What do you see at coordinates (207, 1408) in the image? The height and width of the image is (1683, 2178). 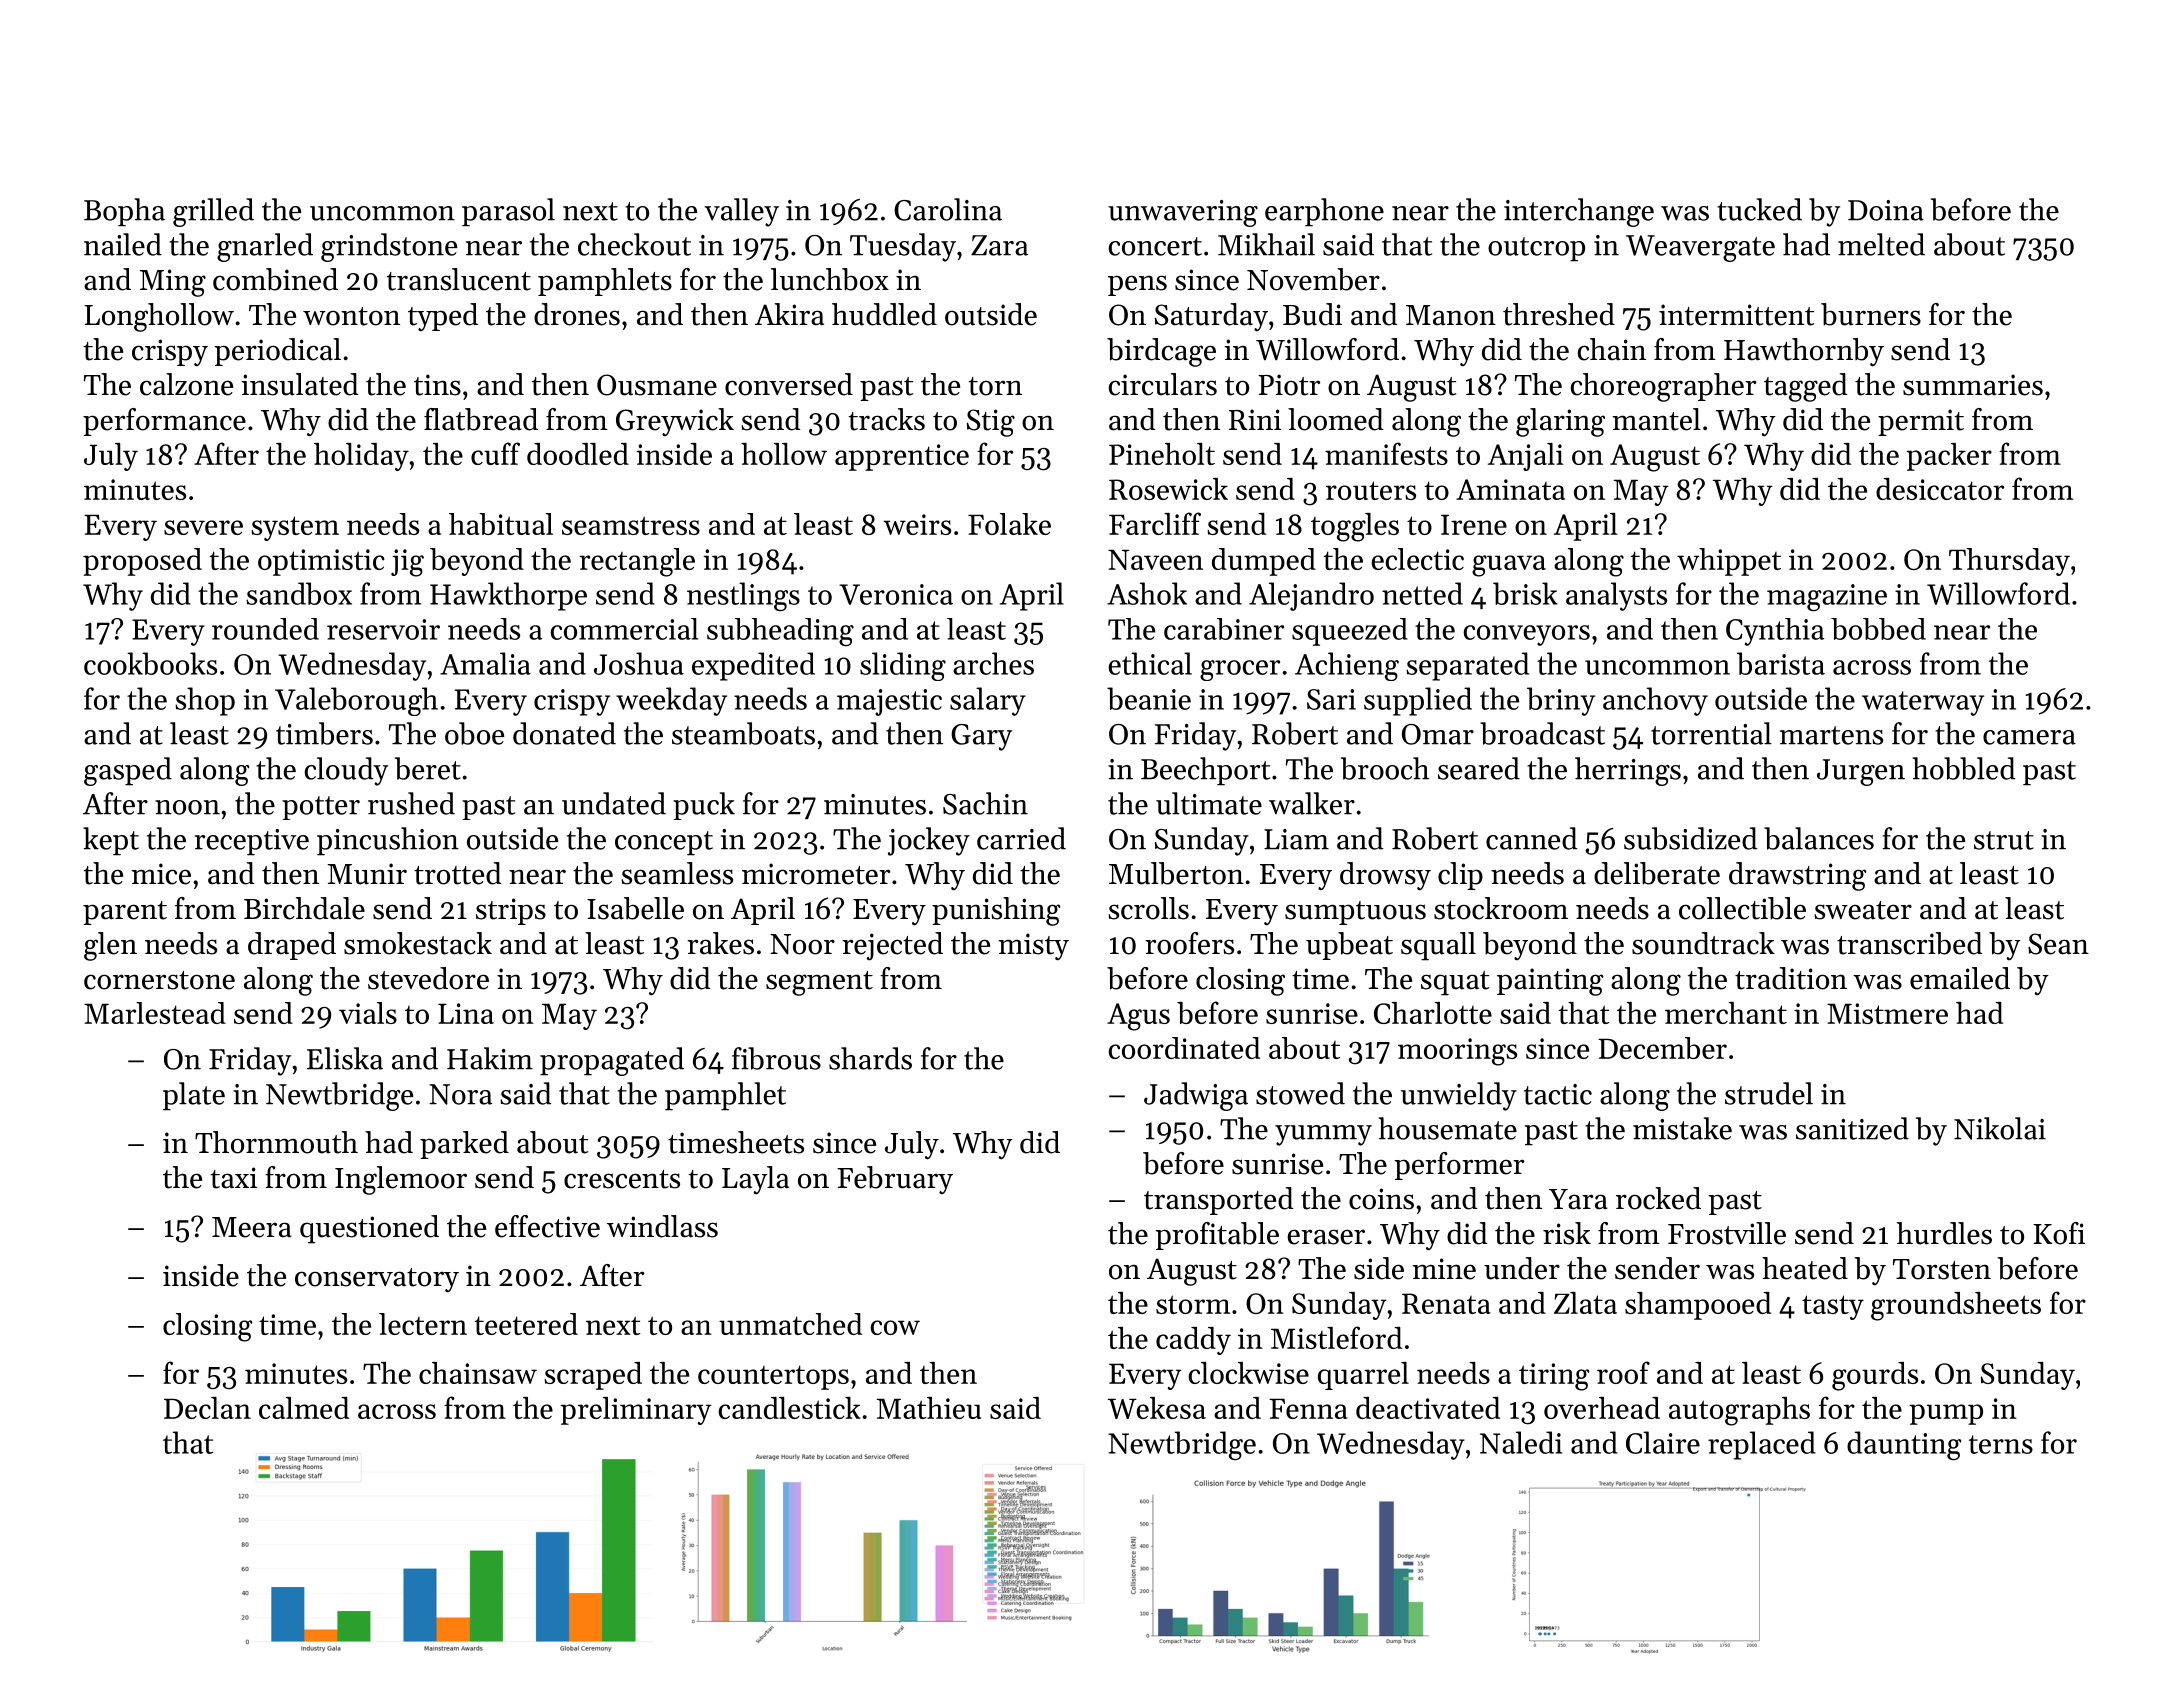 I see `Declan` at bounding box center [207, 1408].
